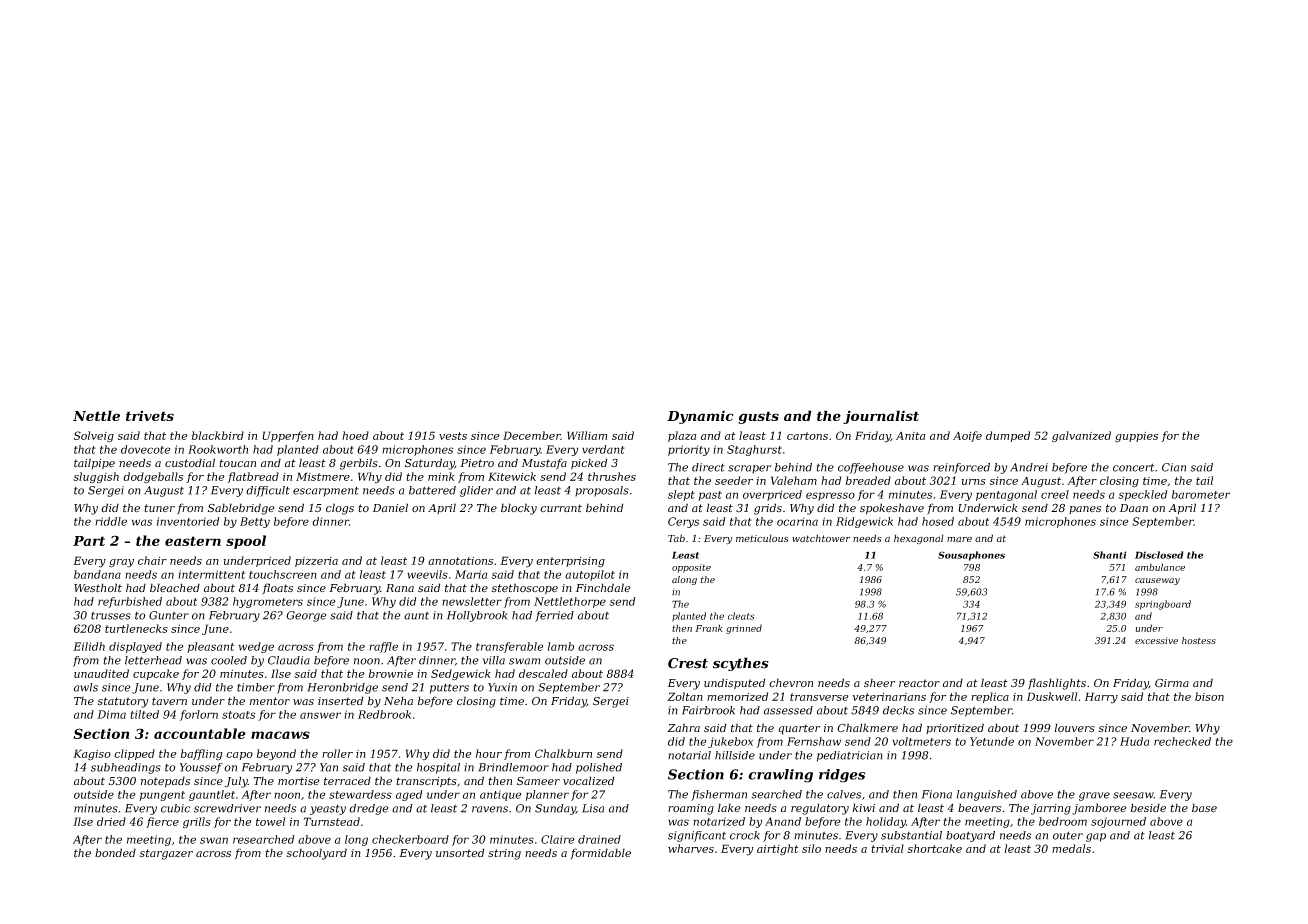  I want to click on Heronbridge, so click(342, 688).
